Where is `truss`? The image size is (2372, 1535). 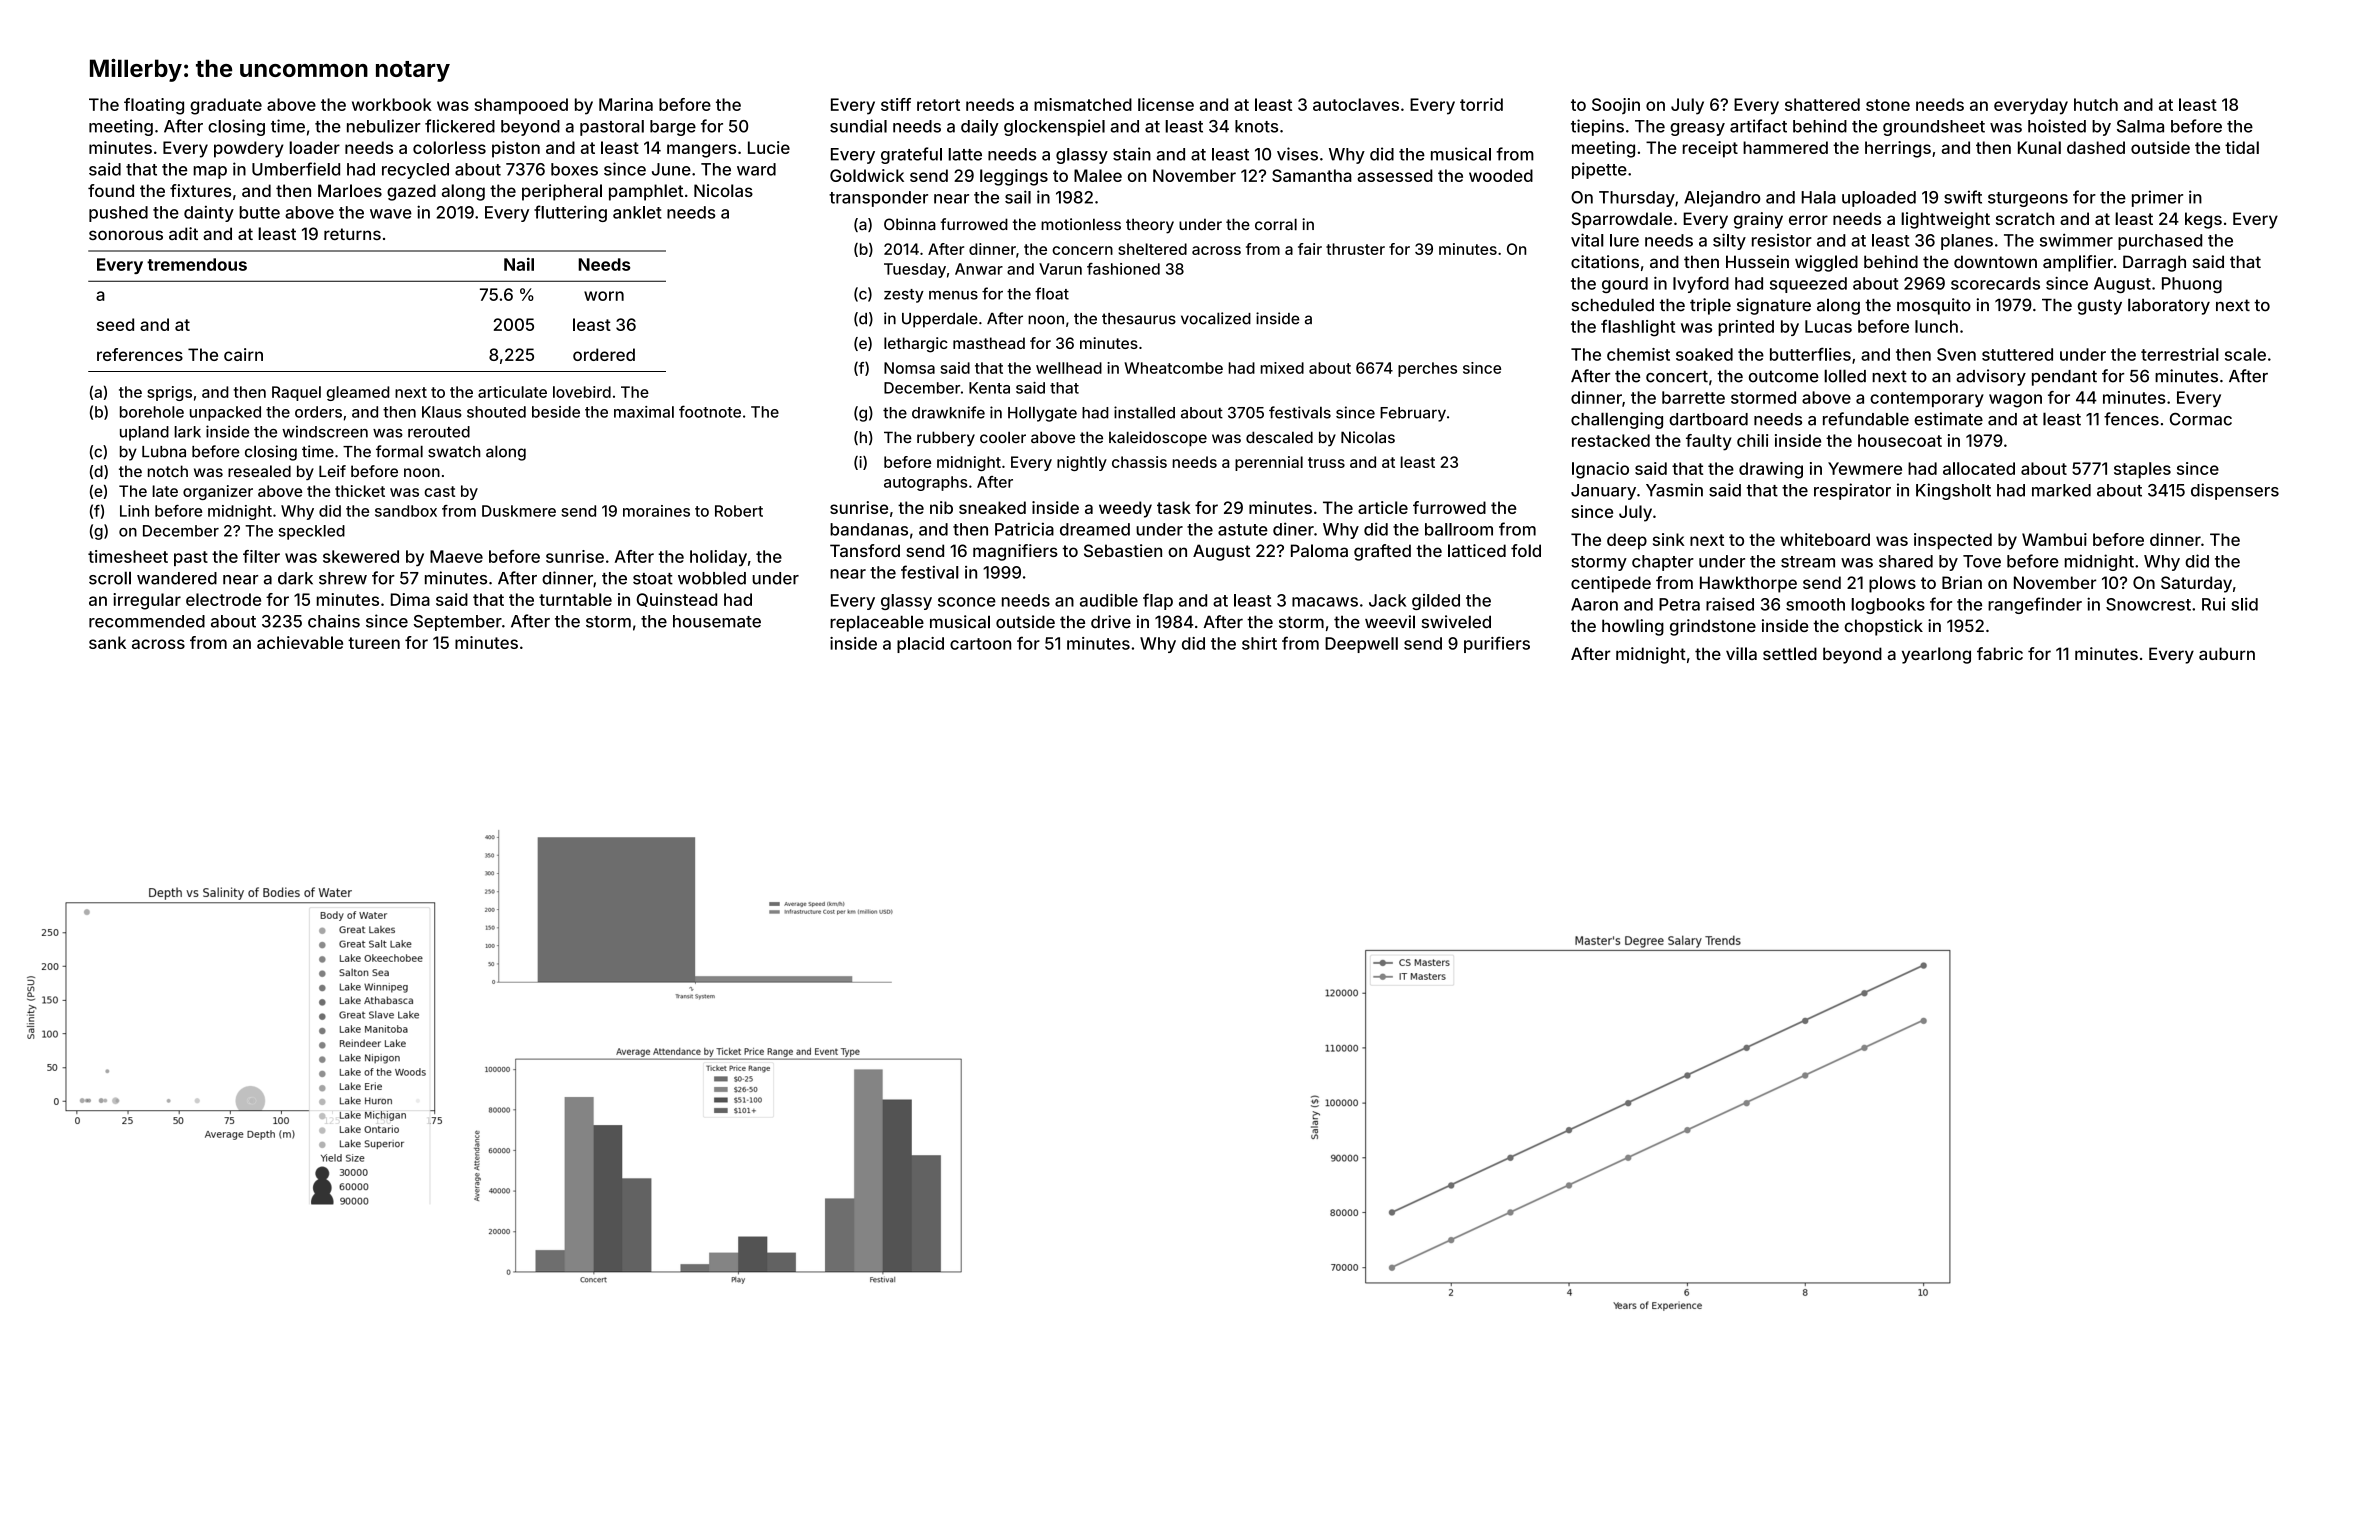
truss is located at coordinates (1326, 462).
